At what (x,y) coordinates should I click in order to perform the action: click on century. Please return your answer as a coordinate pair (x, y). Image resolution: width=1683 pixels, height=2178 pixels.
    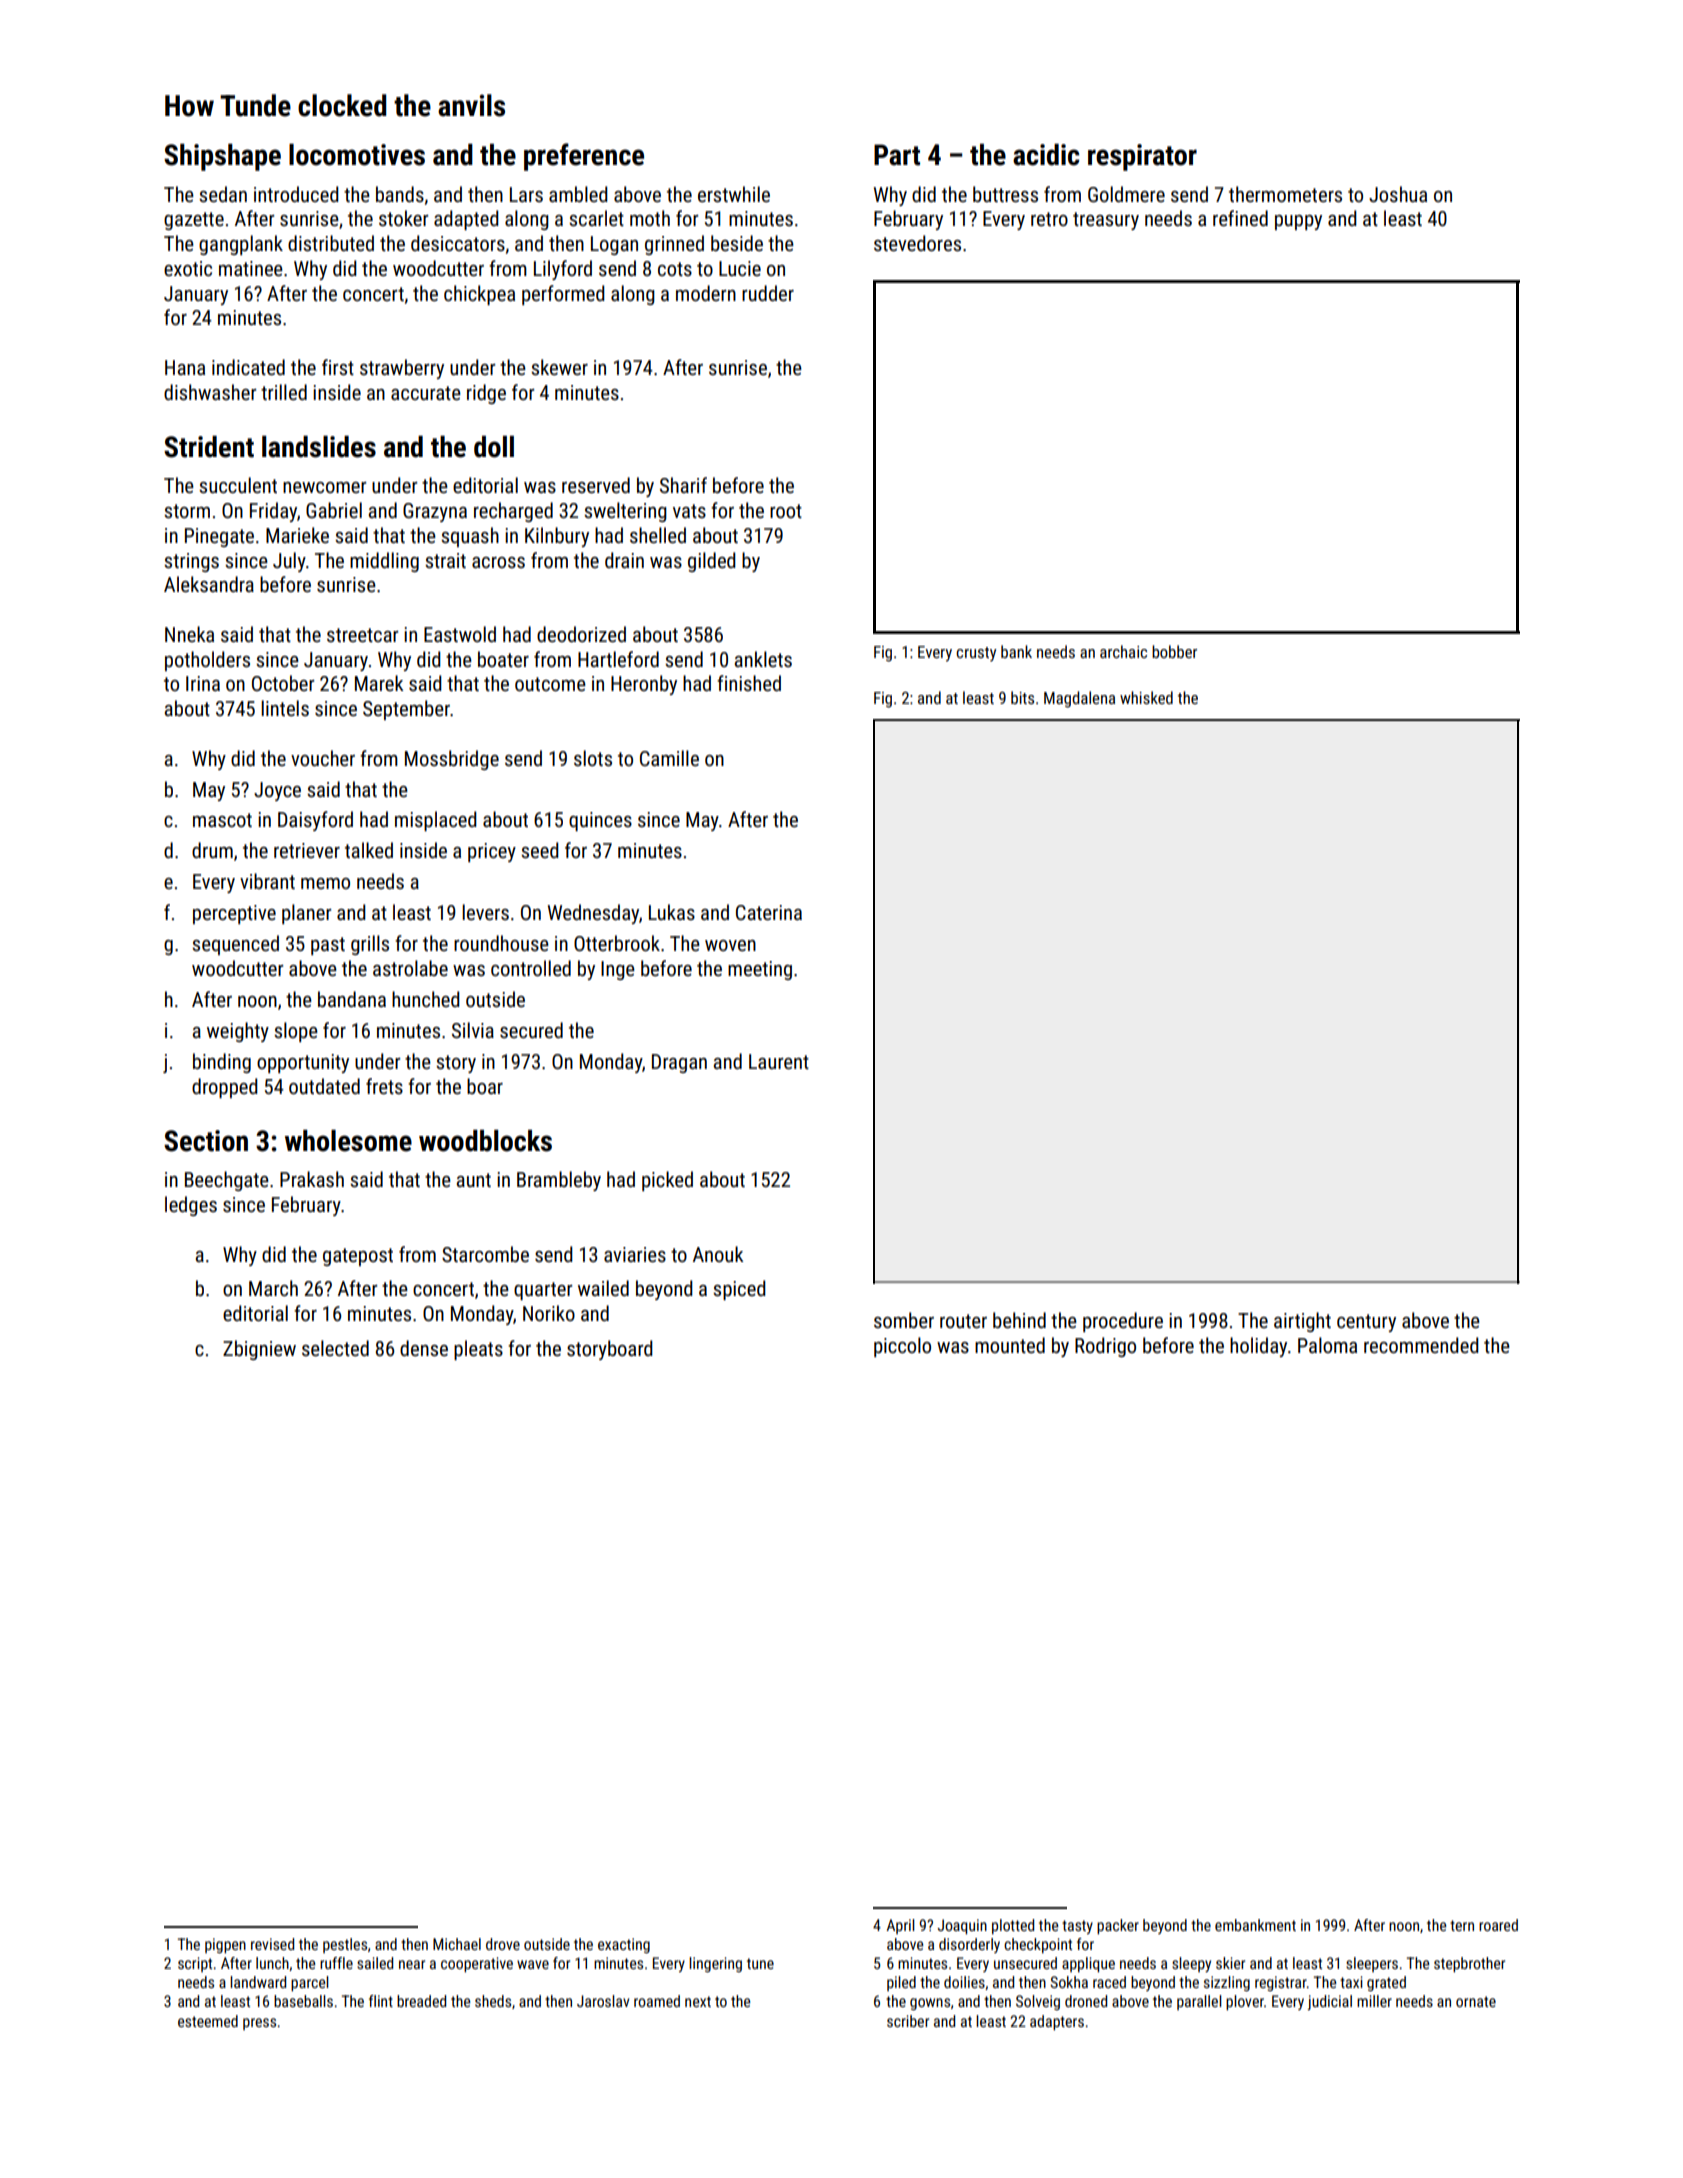
    Looking at the image, I should click on (1366, 1323).
